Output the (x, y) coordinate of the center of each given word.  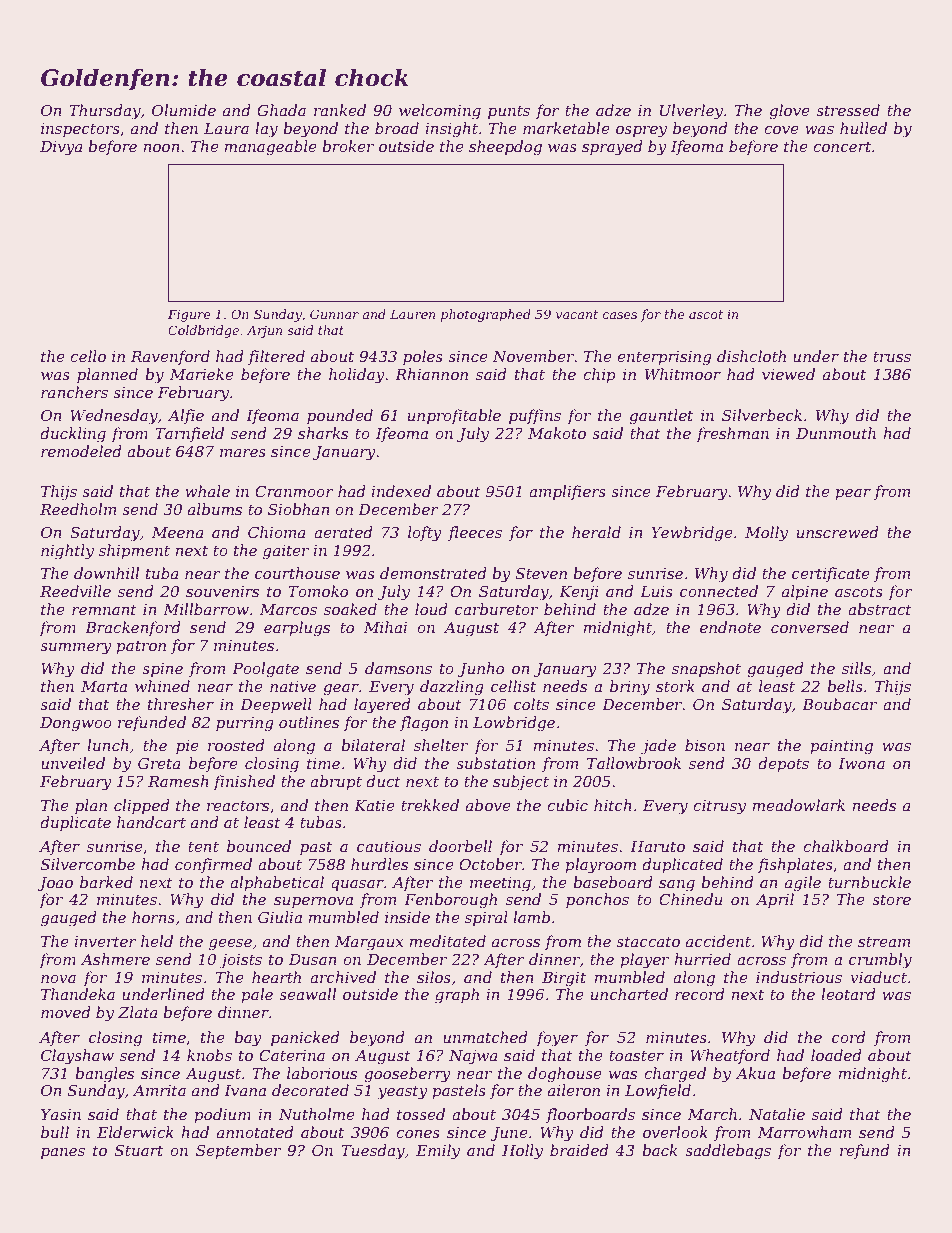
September (238, 1151)
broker (348, 146)
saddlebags (728, 1152)
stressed (848, 110)
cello (88, 356)
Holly (522, 1152)
